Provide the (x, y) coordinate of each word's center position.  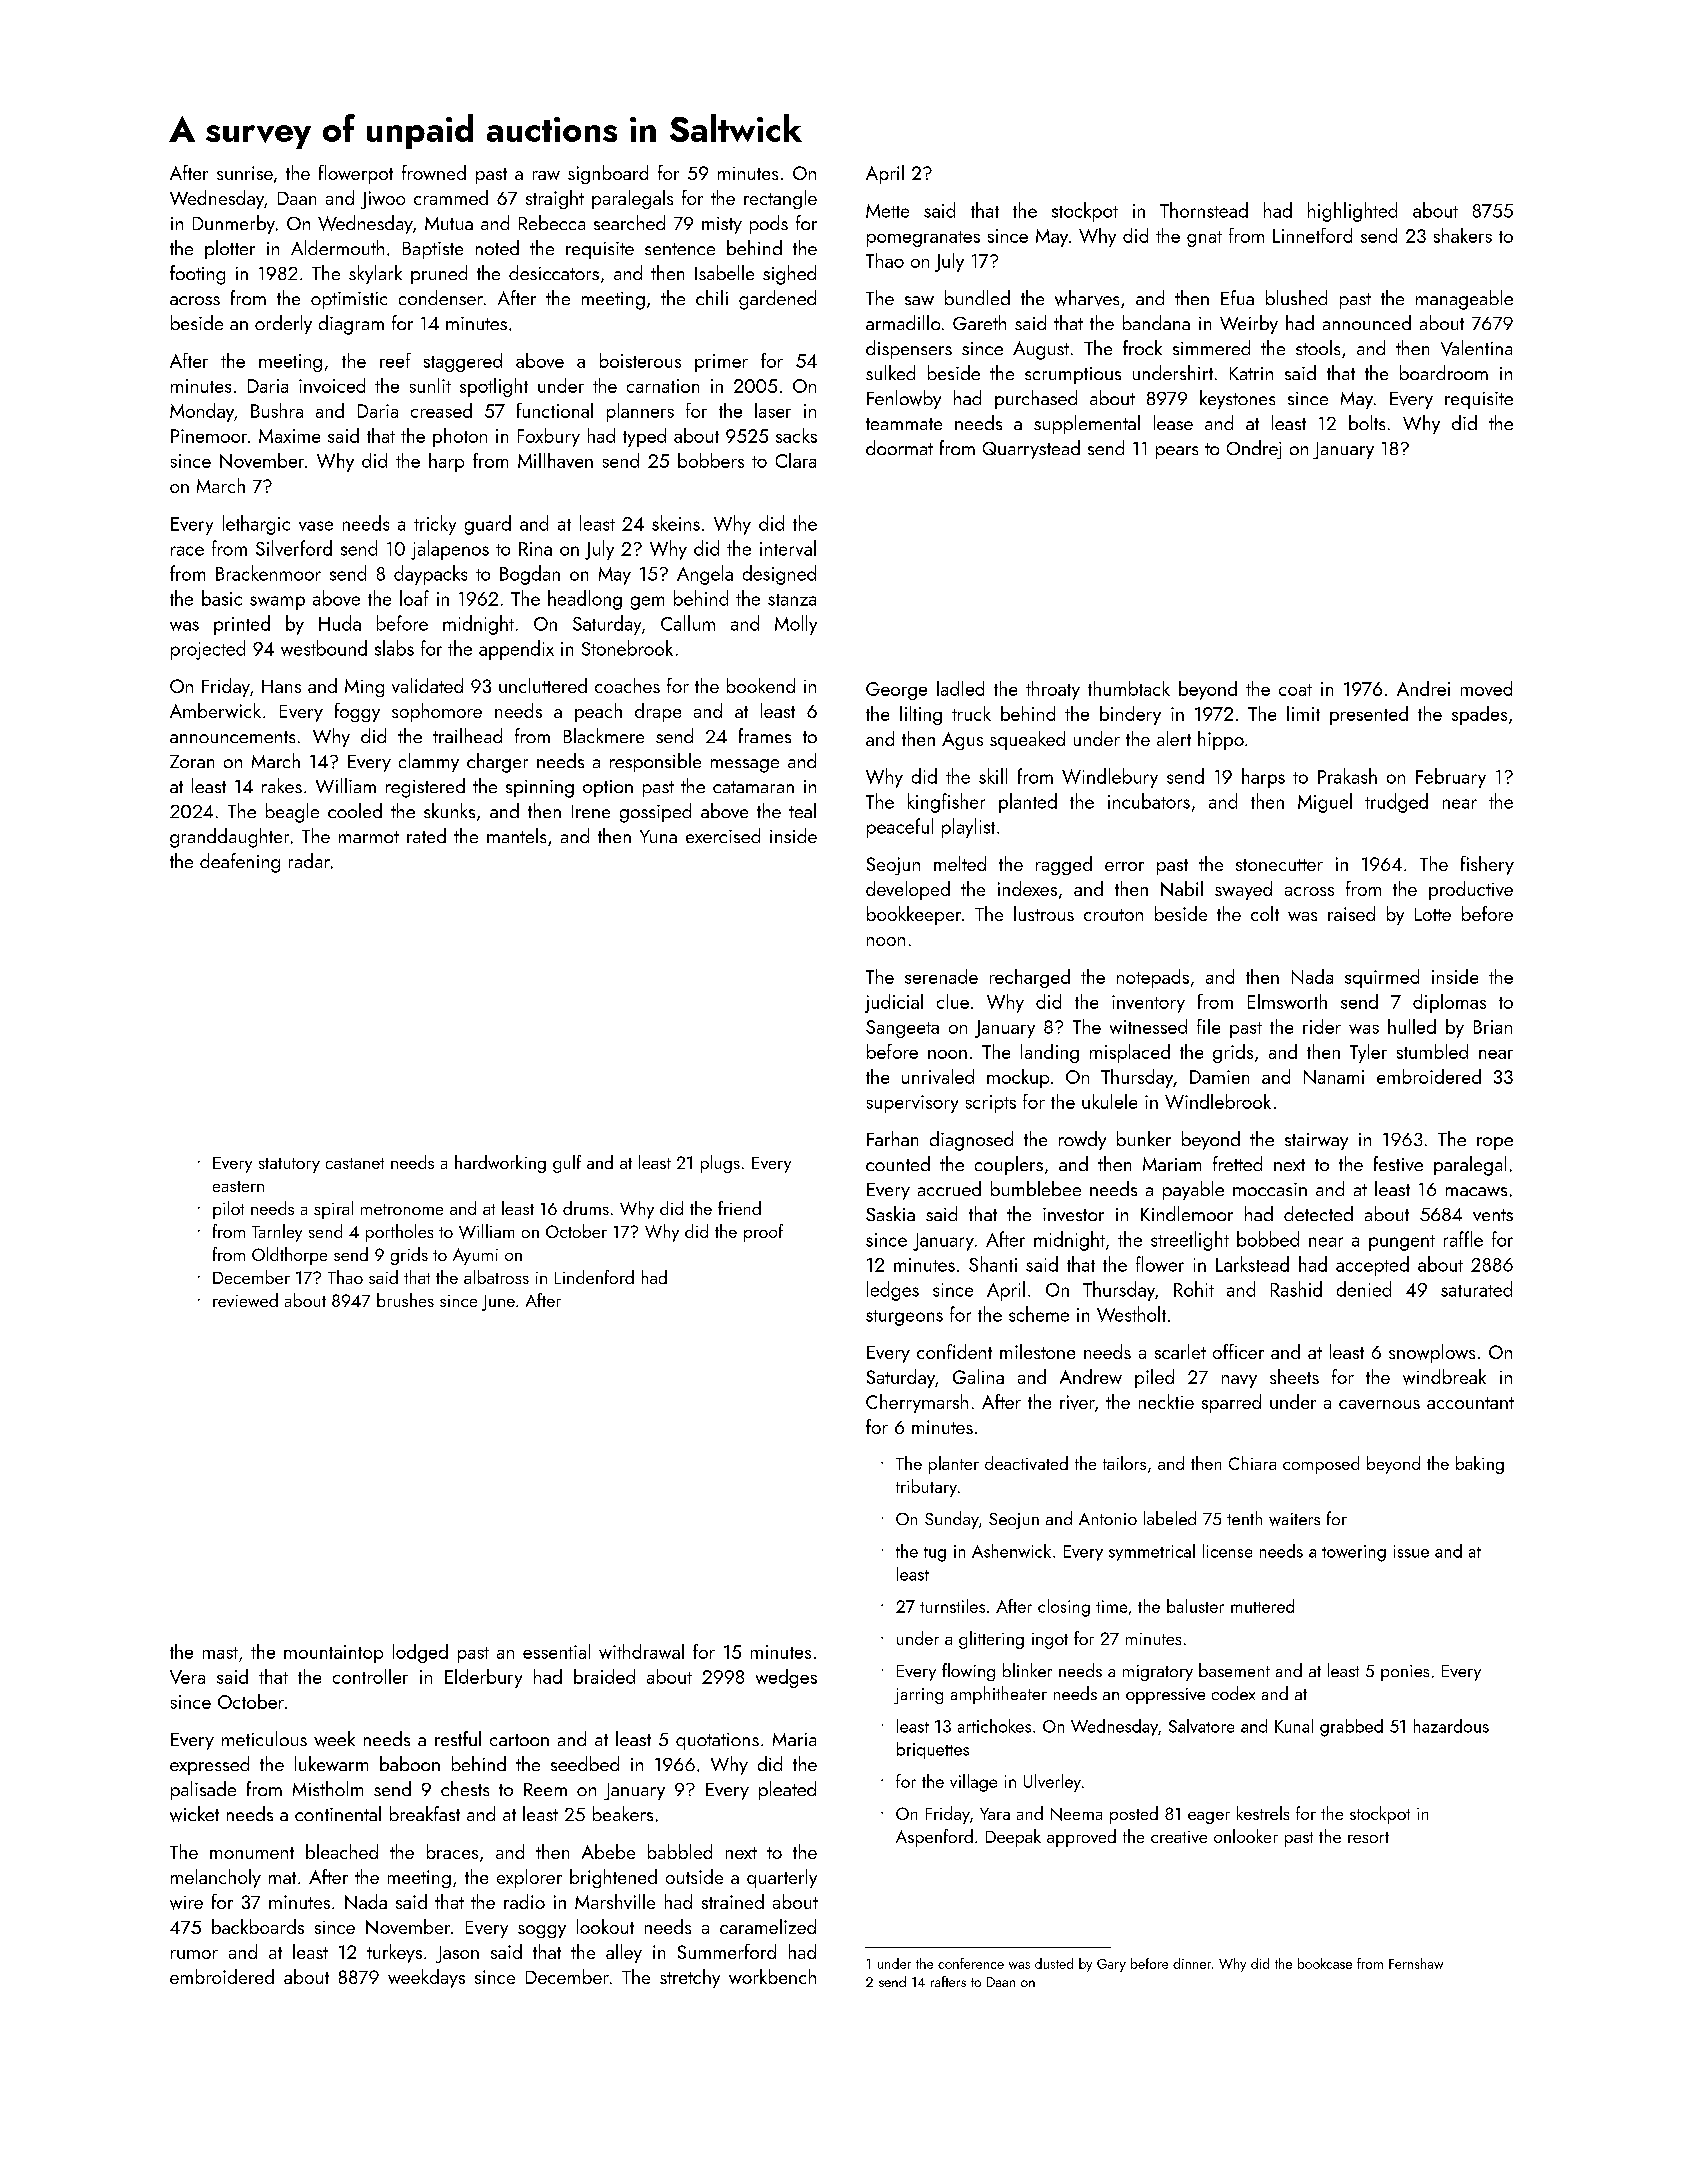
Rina (535, 549)
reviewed (245, 1300)
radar (309, 860)
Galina (978, 1376)
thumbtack (1129, 688)
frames (765, 735)
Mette (887, 211)
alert (1174, 738)
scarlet (1180, 1351)
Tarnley (277, 1233)
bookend (761, 685)
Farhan (892, 1138)
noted (497, 247)
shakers (1463, 235)
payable (1193, 1190)
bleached (342, 1851)
